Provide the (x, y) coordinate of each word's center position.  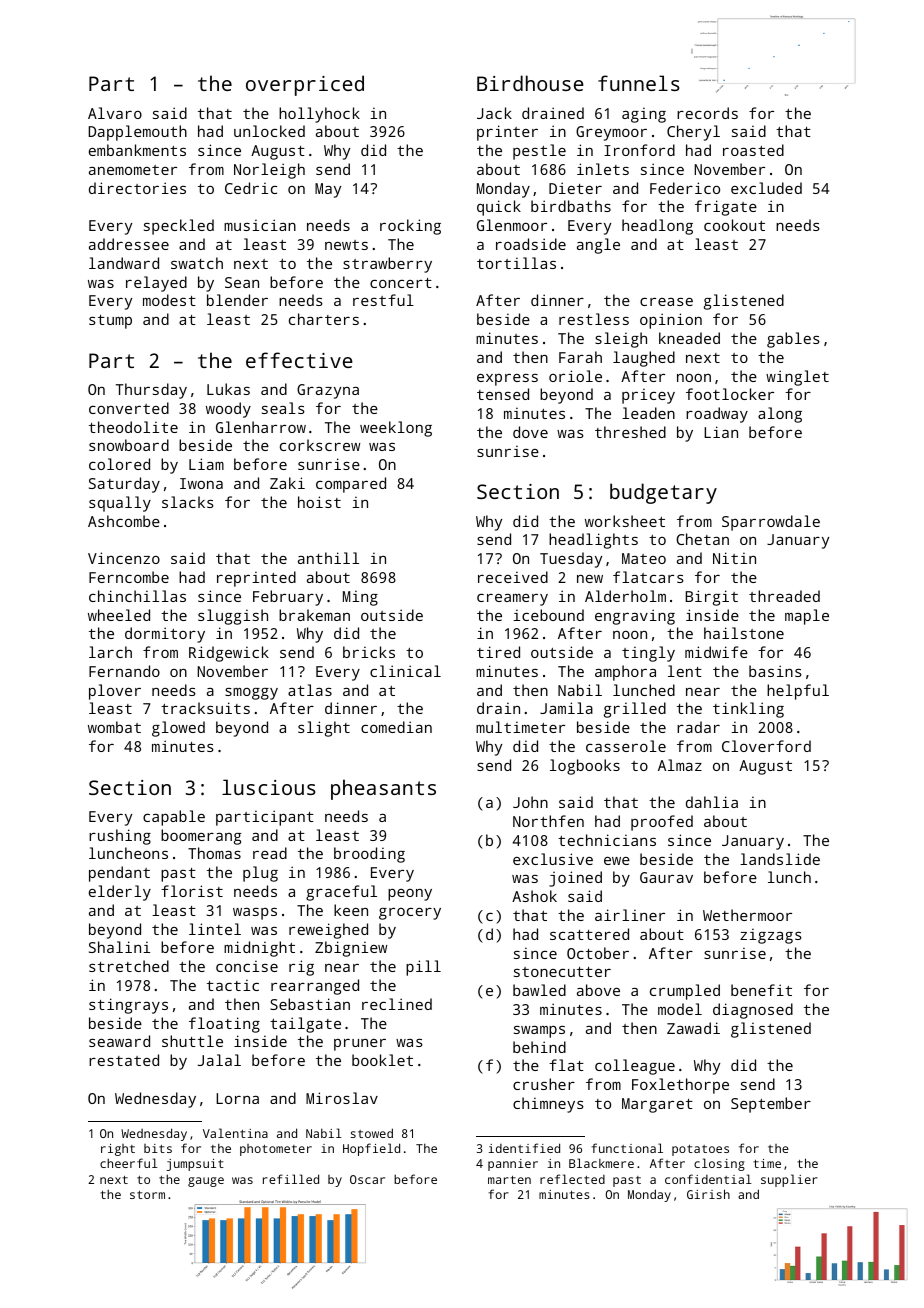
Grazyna (328, 391)
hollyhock (319, 115)
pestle (539, 152)
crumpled (685, 992)
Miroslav (342, 1098)
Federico (685, 188)
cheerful (129, 1163)
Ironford (639, 150)
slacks (188, 502)
